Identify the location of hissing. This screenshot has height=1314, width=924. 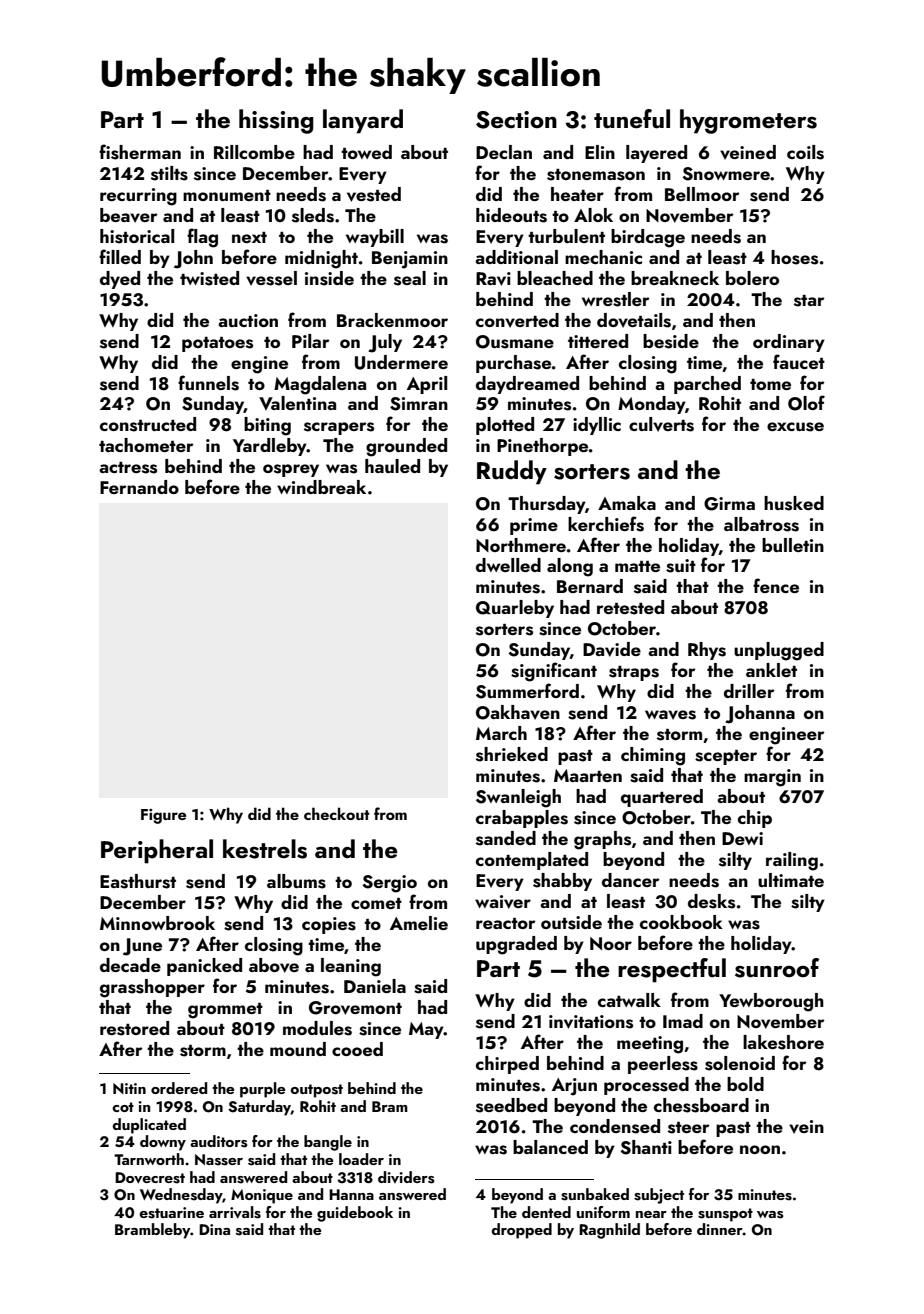
(276, 121).
